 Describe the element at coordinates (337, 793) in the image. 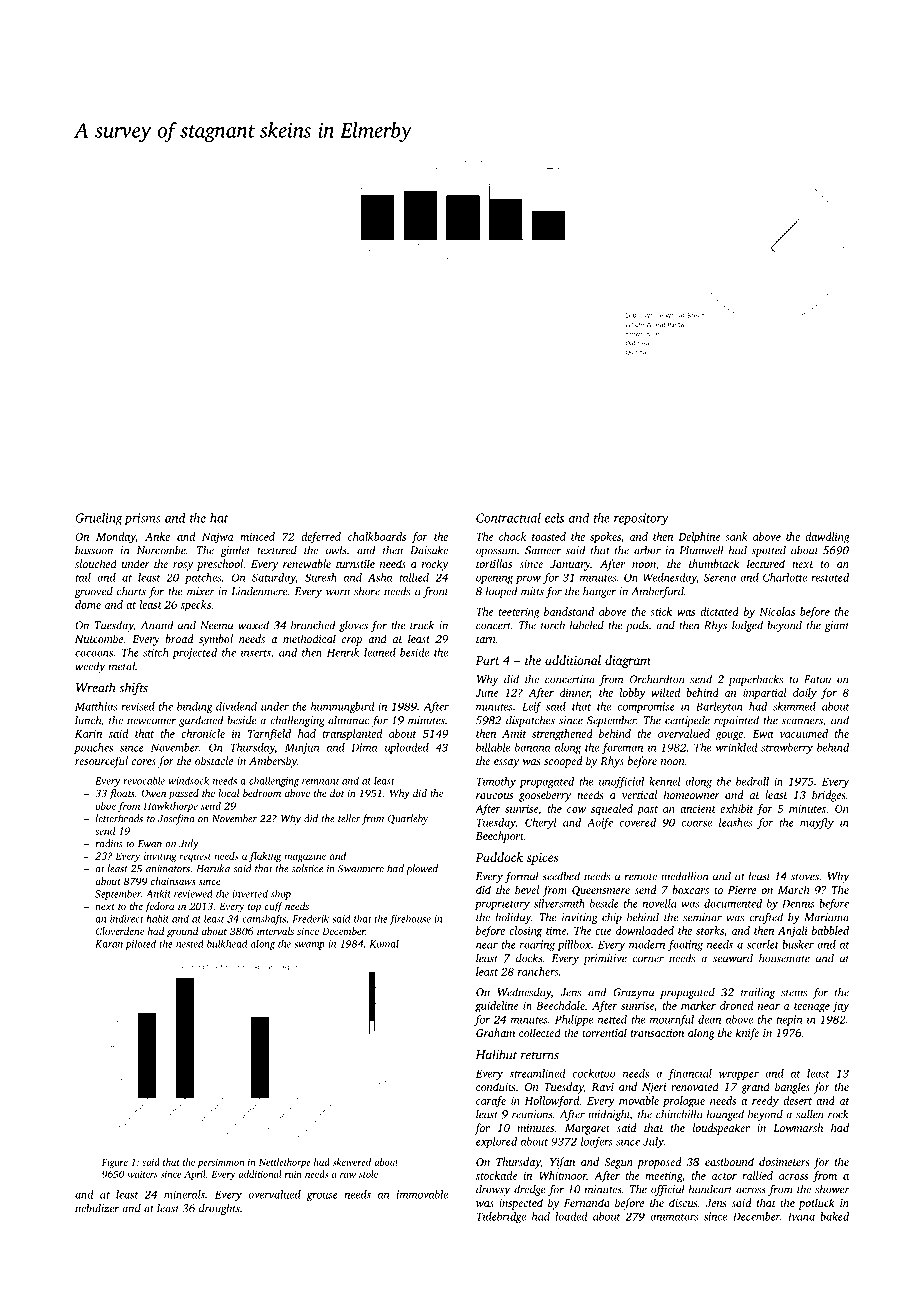

I see `dot` at that location.
